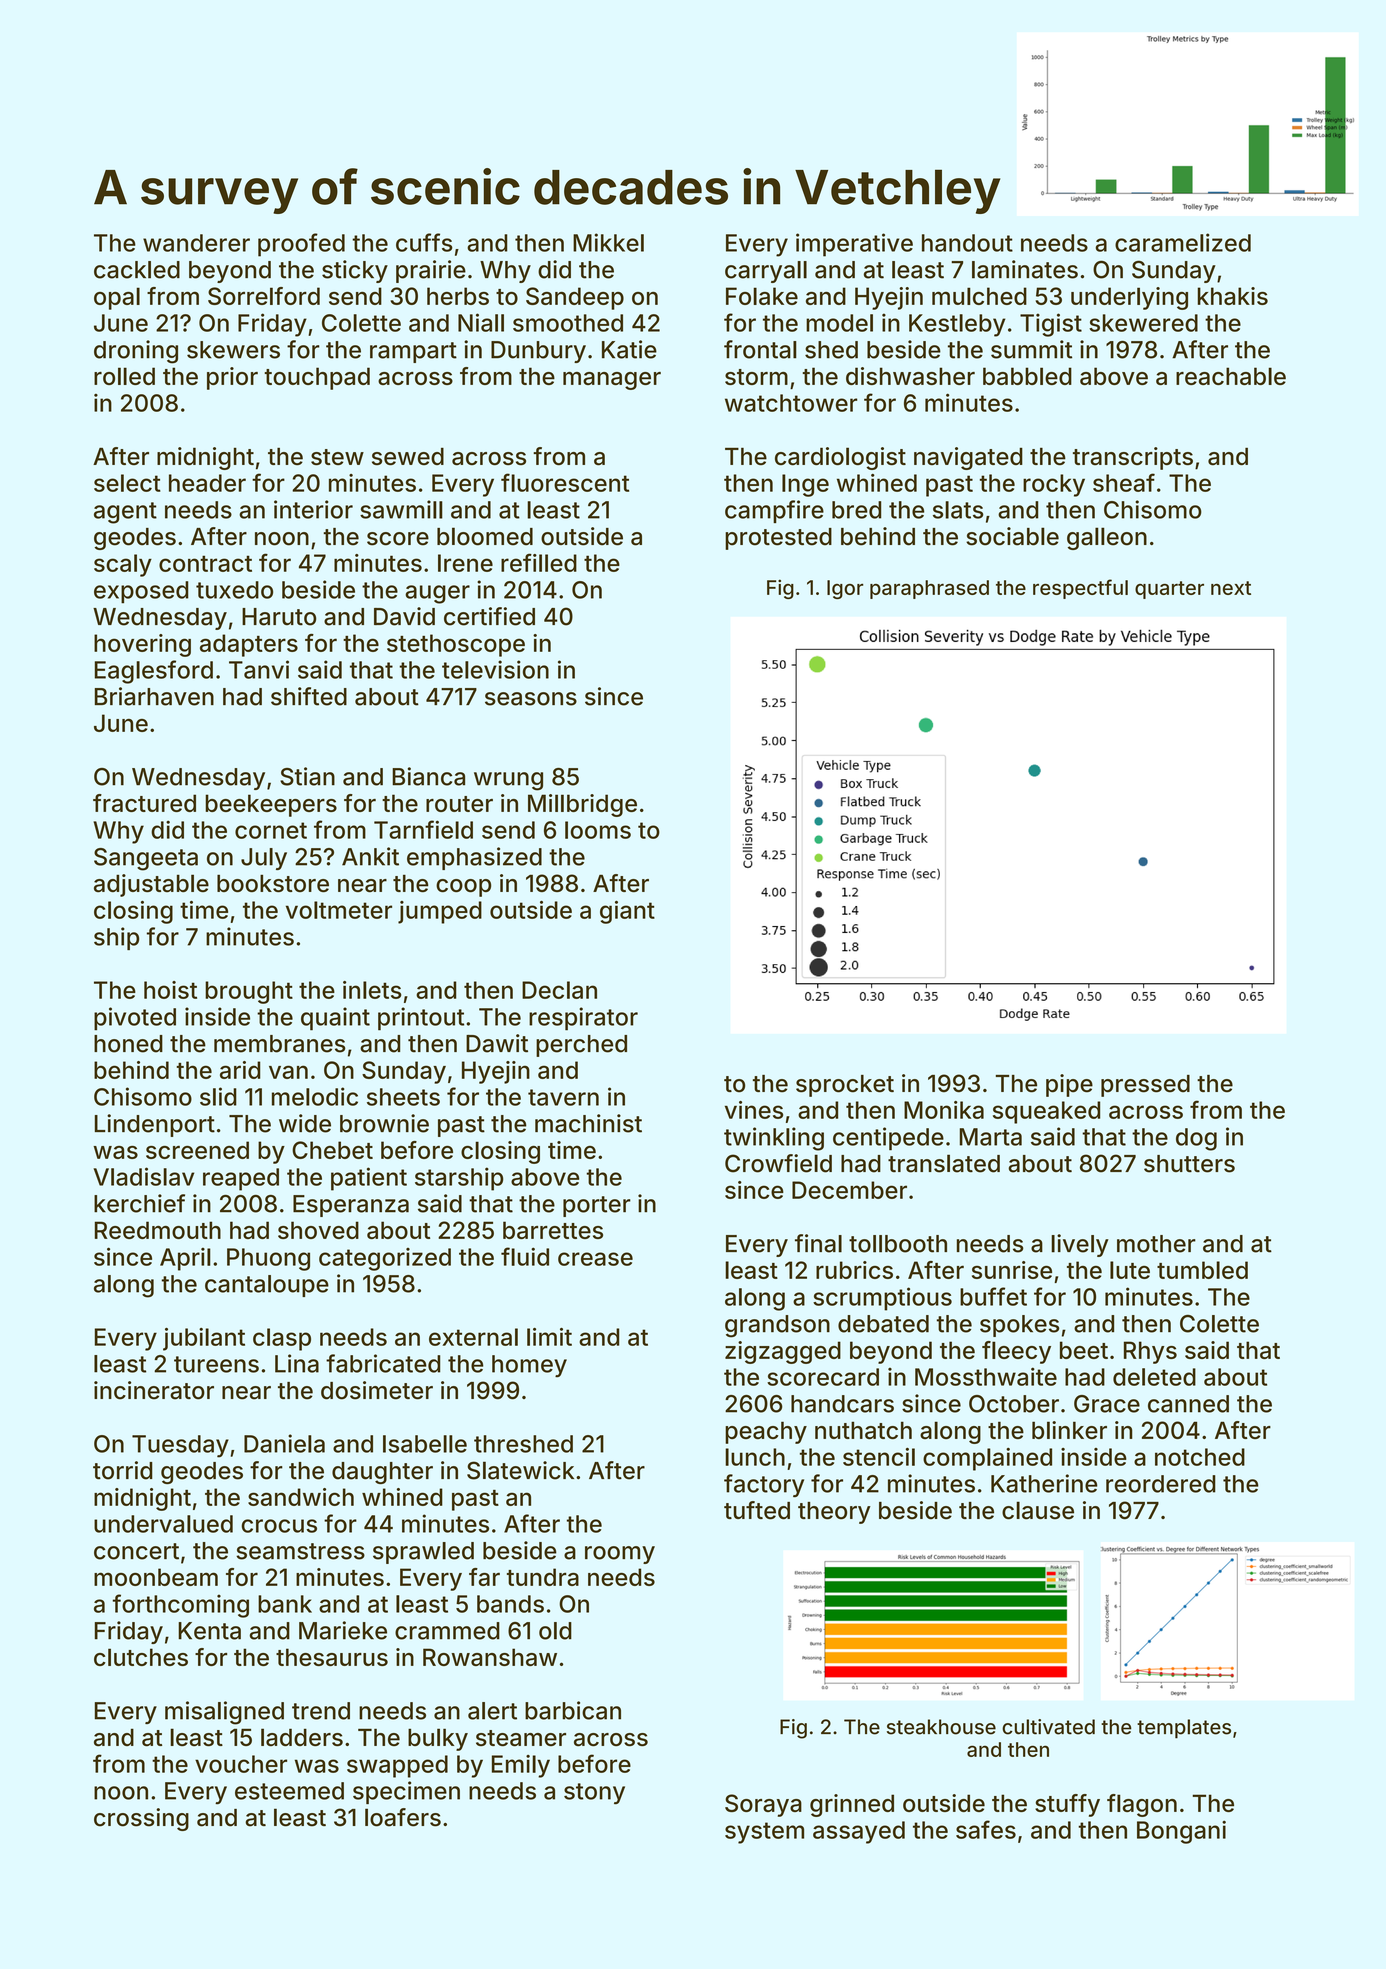 This screenshot has height=1969, width=1386. I want to click on caramelized, so click(1183, 242).
